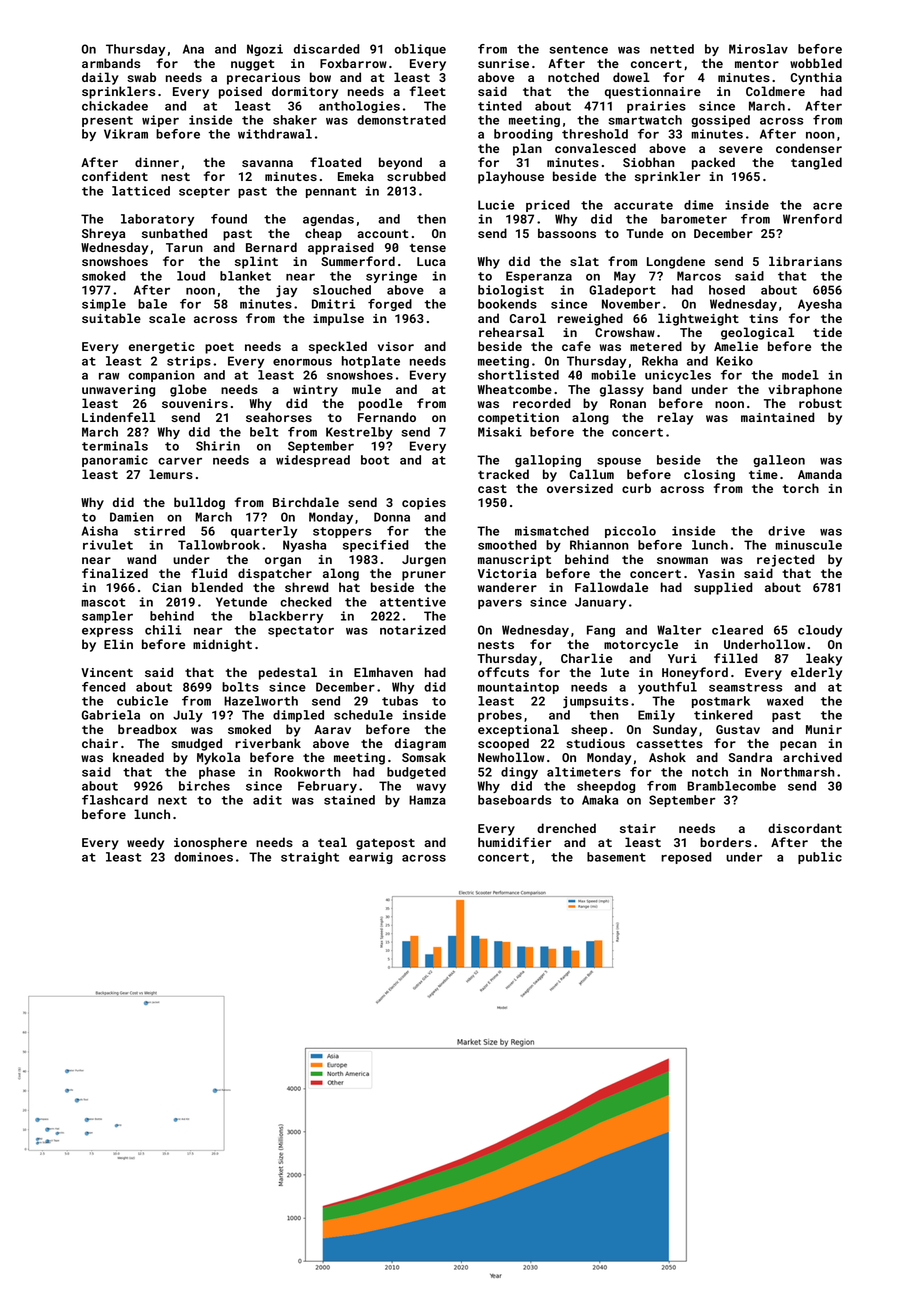 This screenshot has height=1308, width=924. I want to click on sentence, so click(578, 49).
